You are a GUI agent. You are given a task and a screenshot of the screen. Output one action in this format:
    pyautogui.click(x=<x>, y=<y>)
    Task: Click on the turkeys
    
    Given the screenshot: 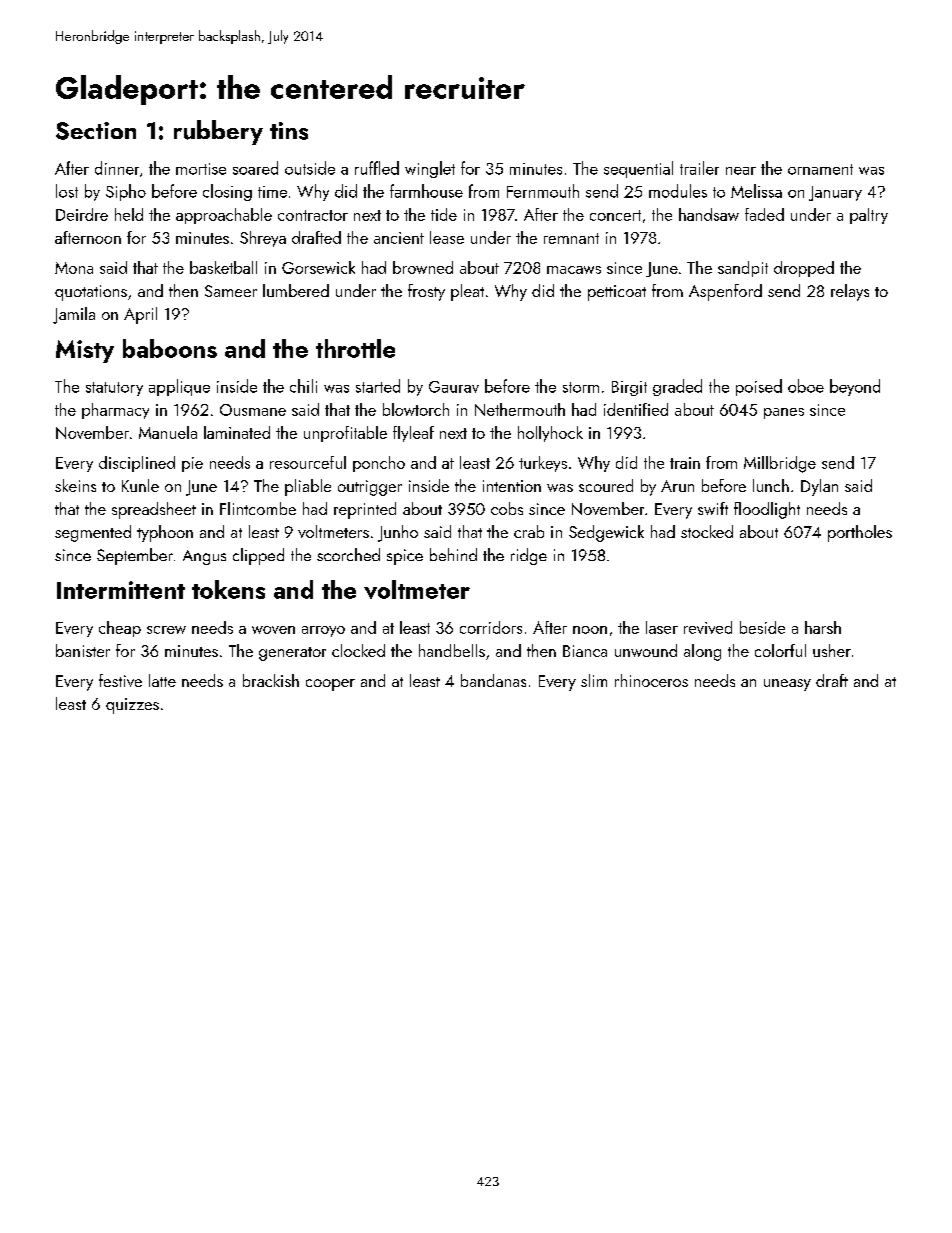 What is the action you would take?
    pyautogui.click(x=543, y=464)
